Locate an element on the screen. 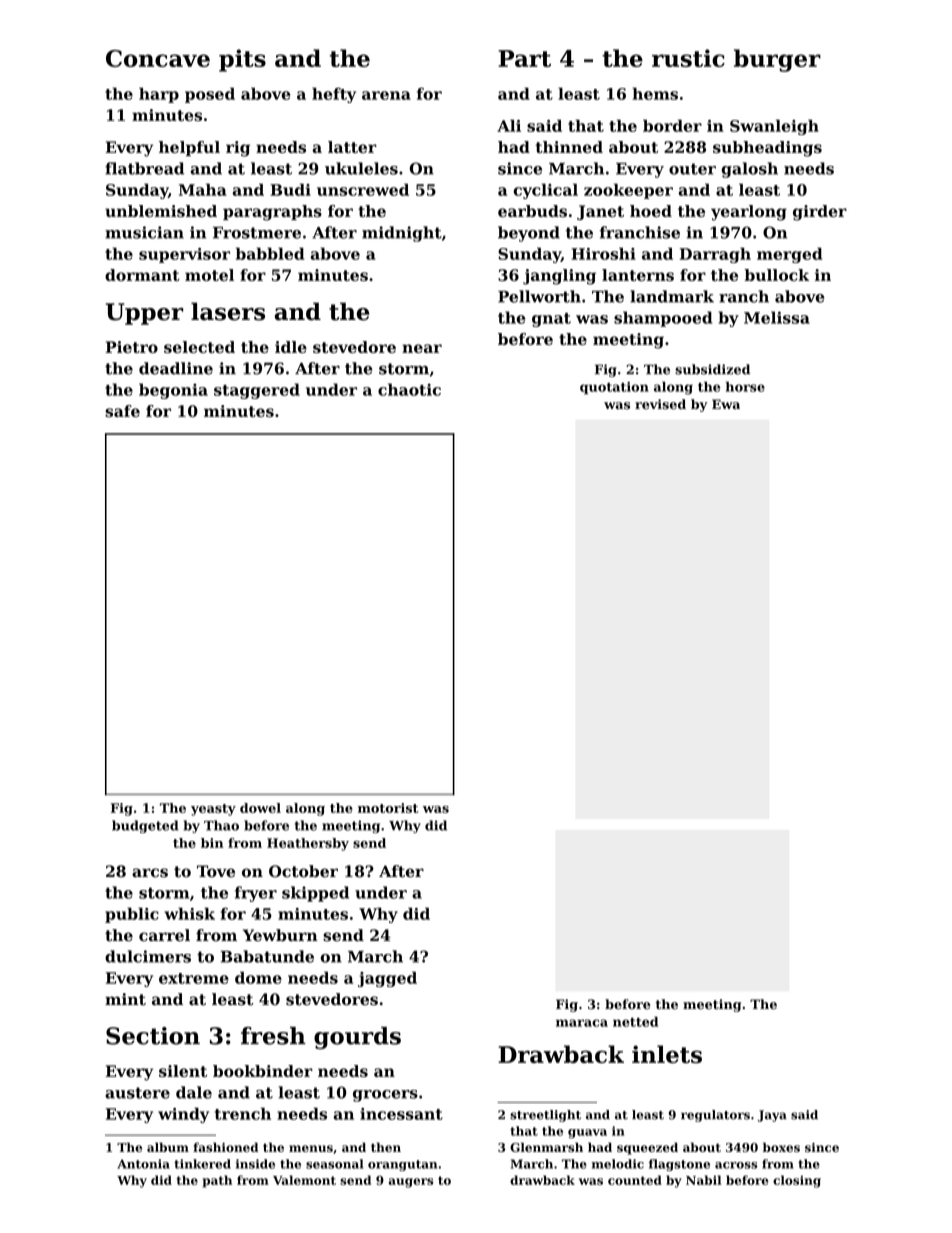 This screenshot has width=952, height=1233. netted is located at coordinates (635, 1021).
